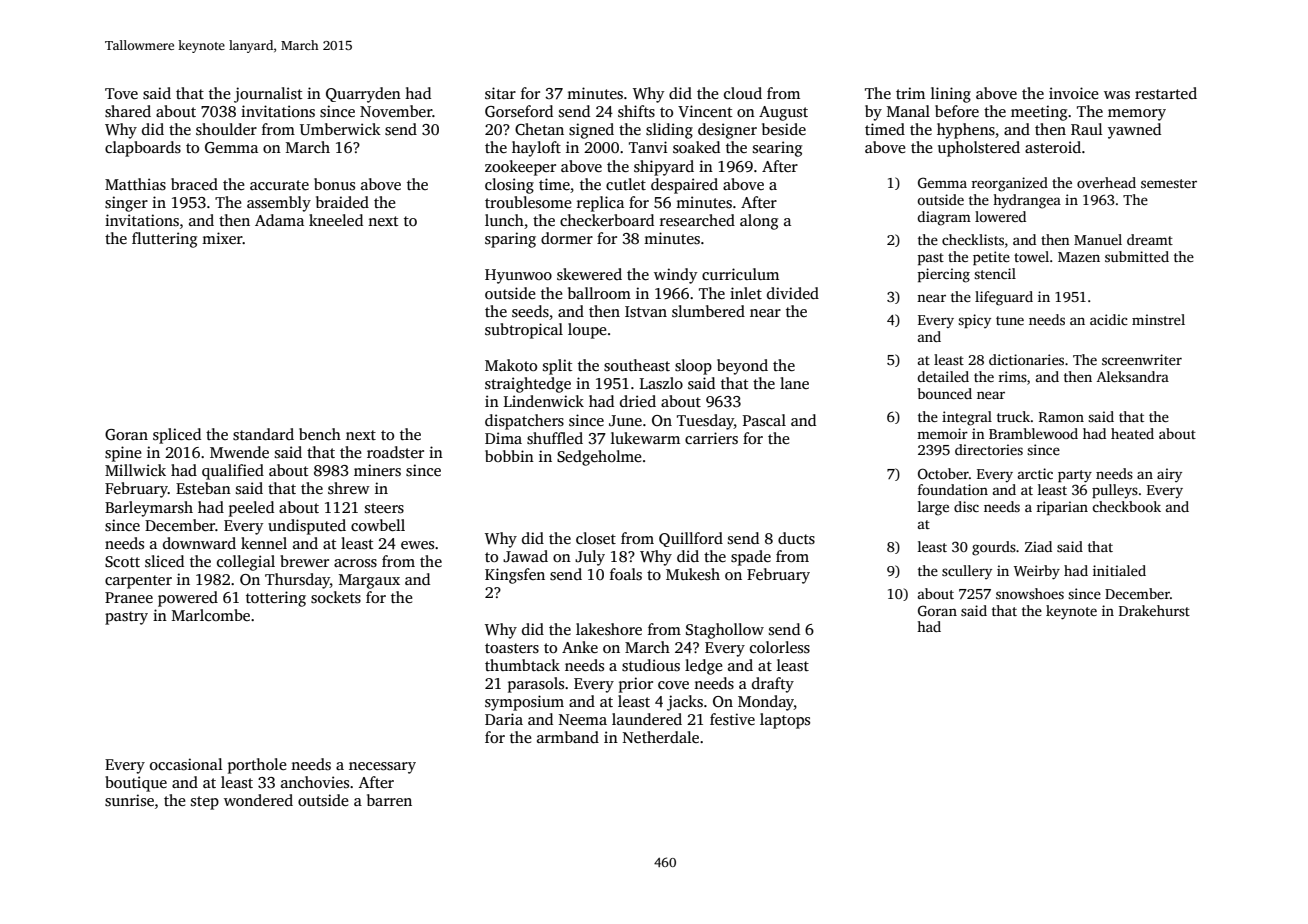 This screenshot has width=1308, height=924. Describe the element at coordinates (126, 204) in the screenshot. I see `singer` at that location.
